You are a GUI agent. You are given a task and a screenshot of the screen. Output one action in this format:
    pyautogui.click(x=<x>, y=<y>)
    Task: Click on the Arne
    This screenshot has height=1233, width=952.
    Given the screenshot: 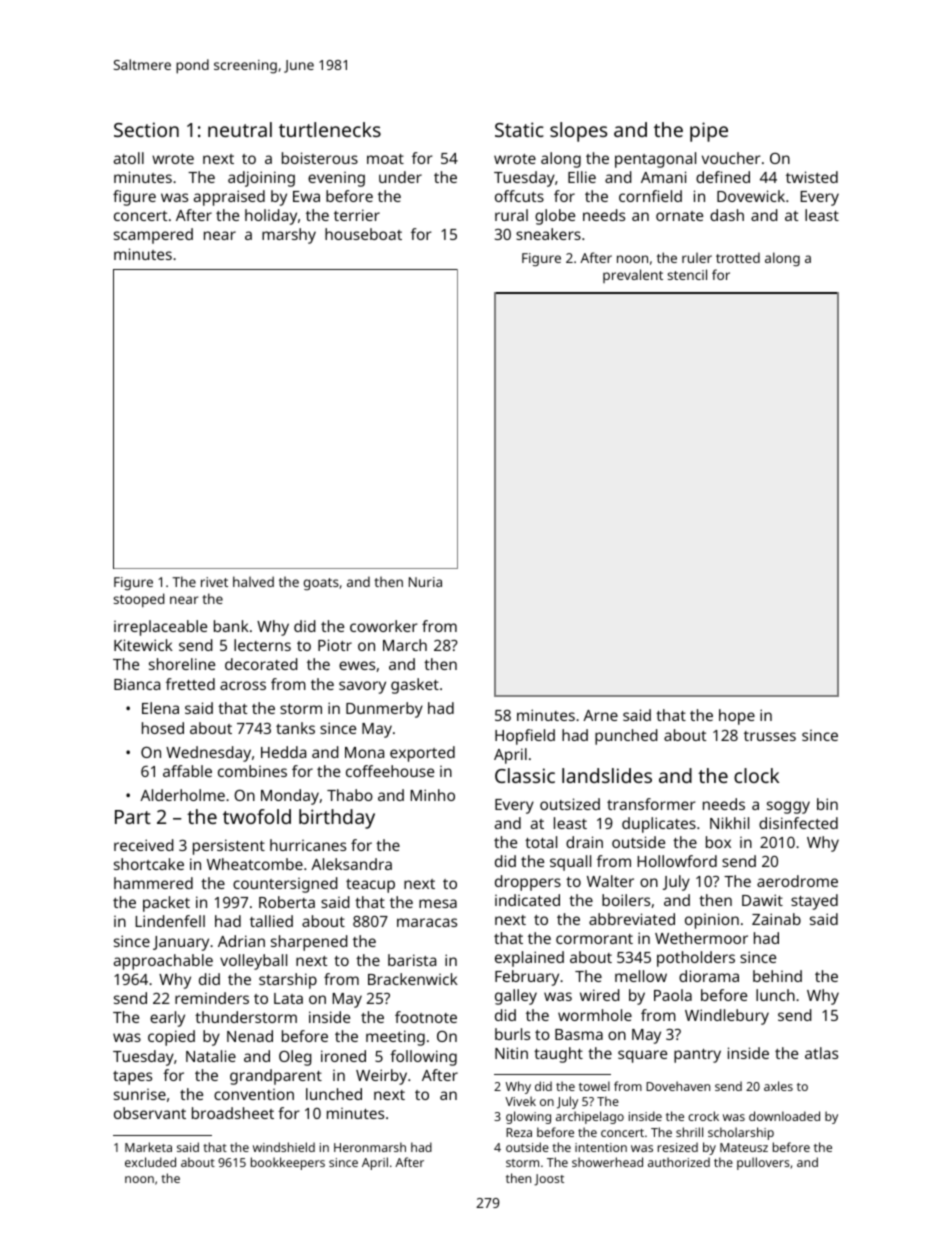 What is the action you would take?
    pyautogui.click(x=600, y=715)
